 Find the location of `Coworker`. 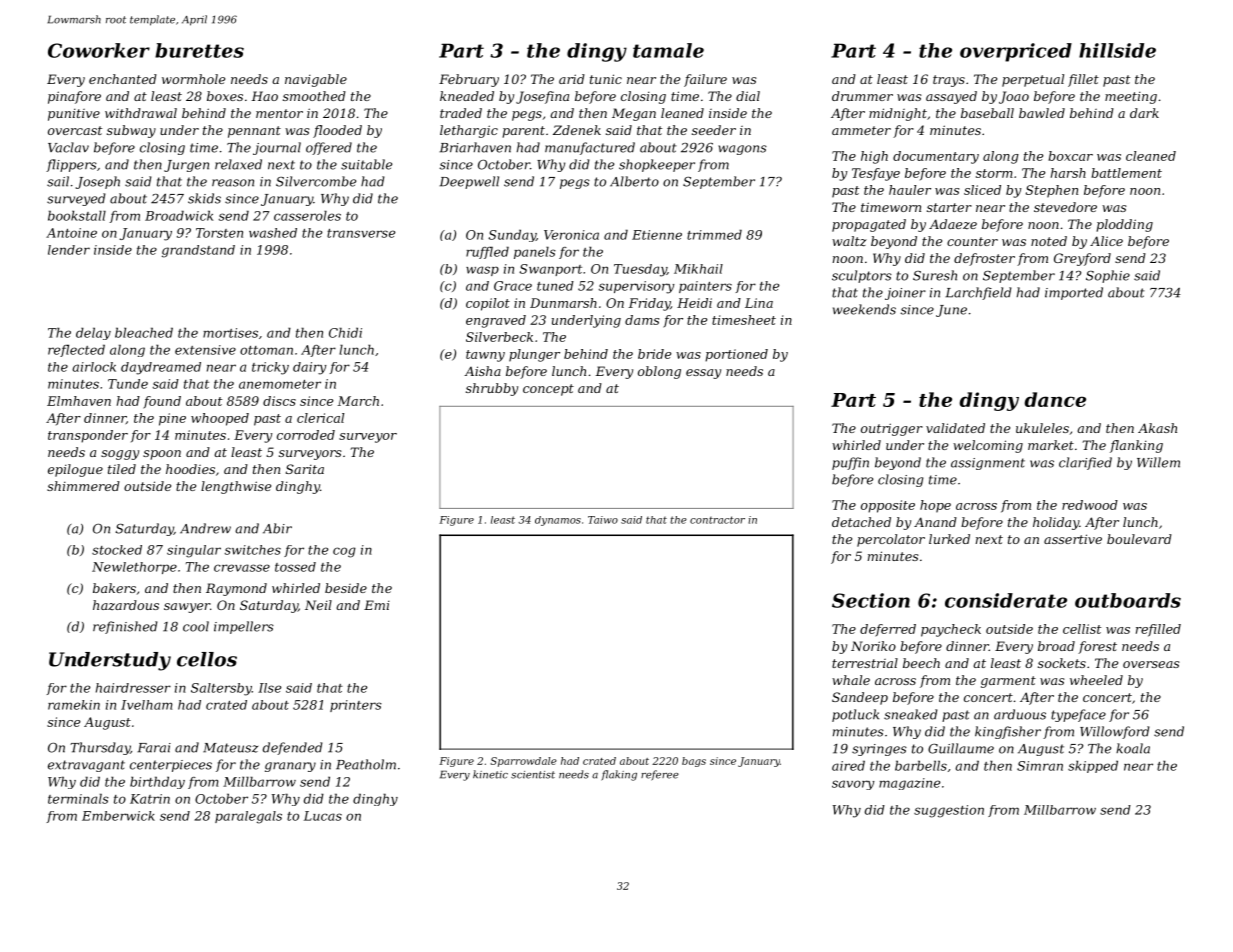

Coworker is located at coordinates (99, 50).
